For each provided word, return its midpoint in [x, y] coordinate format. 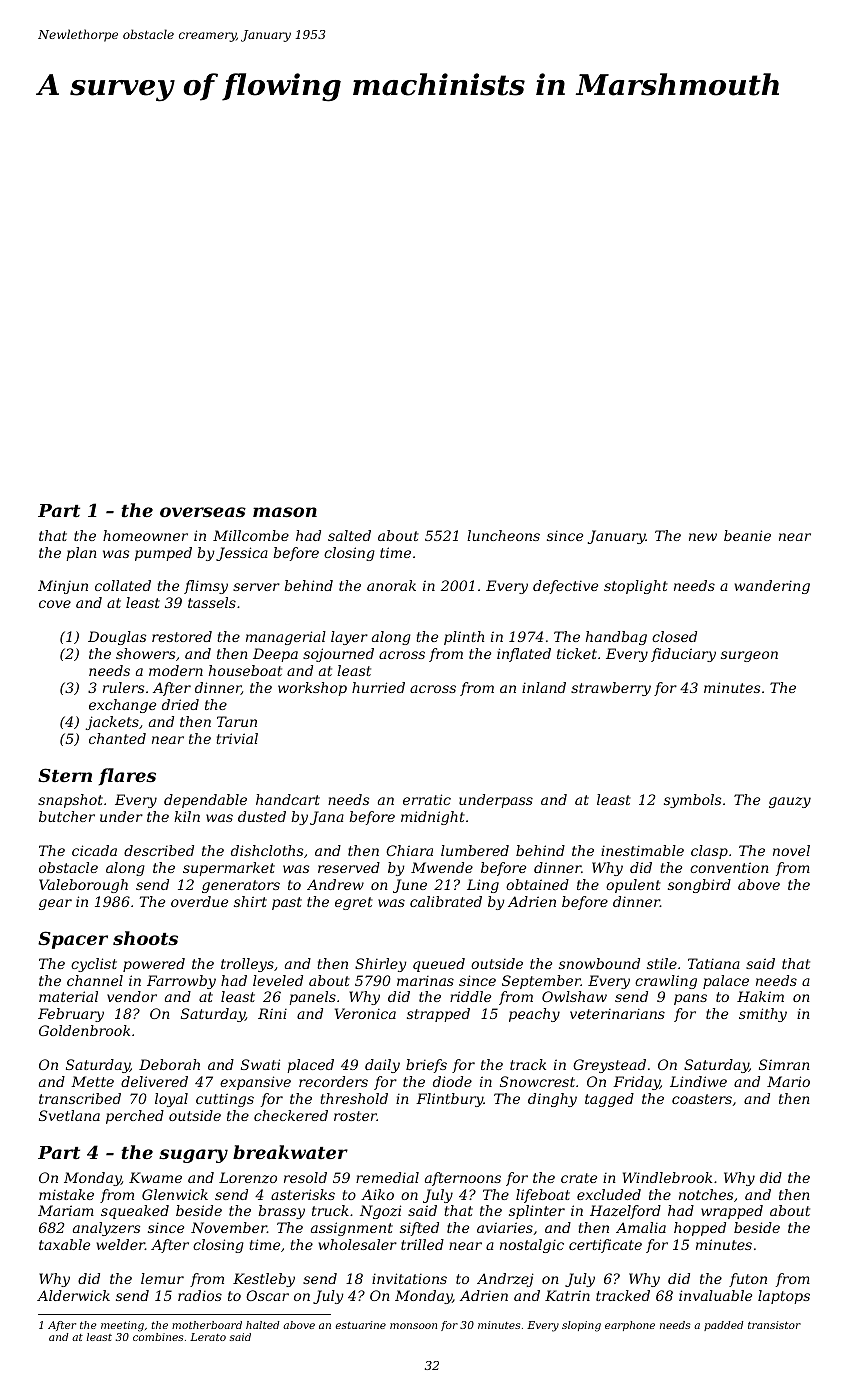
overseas [203, 512]
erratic [427, 799]
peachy [534, 1015]
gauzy [790, 802]
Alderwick [73, 1295]
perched [135, 1117]
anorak [391, 585]
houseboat [245, 670]
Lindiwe [698, 1081]
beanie [747, 535]
